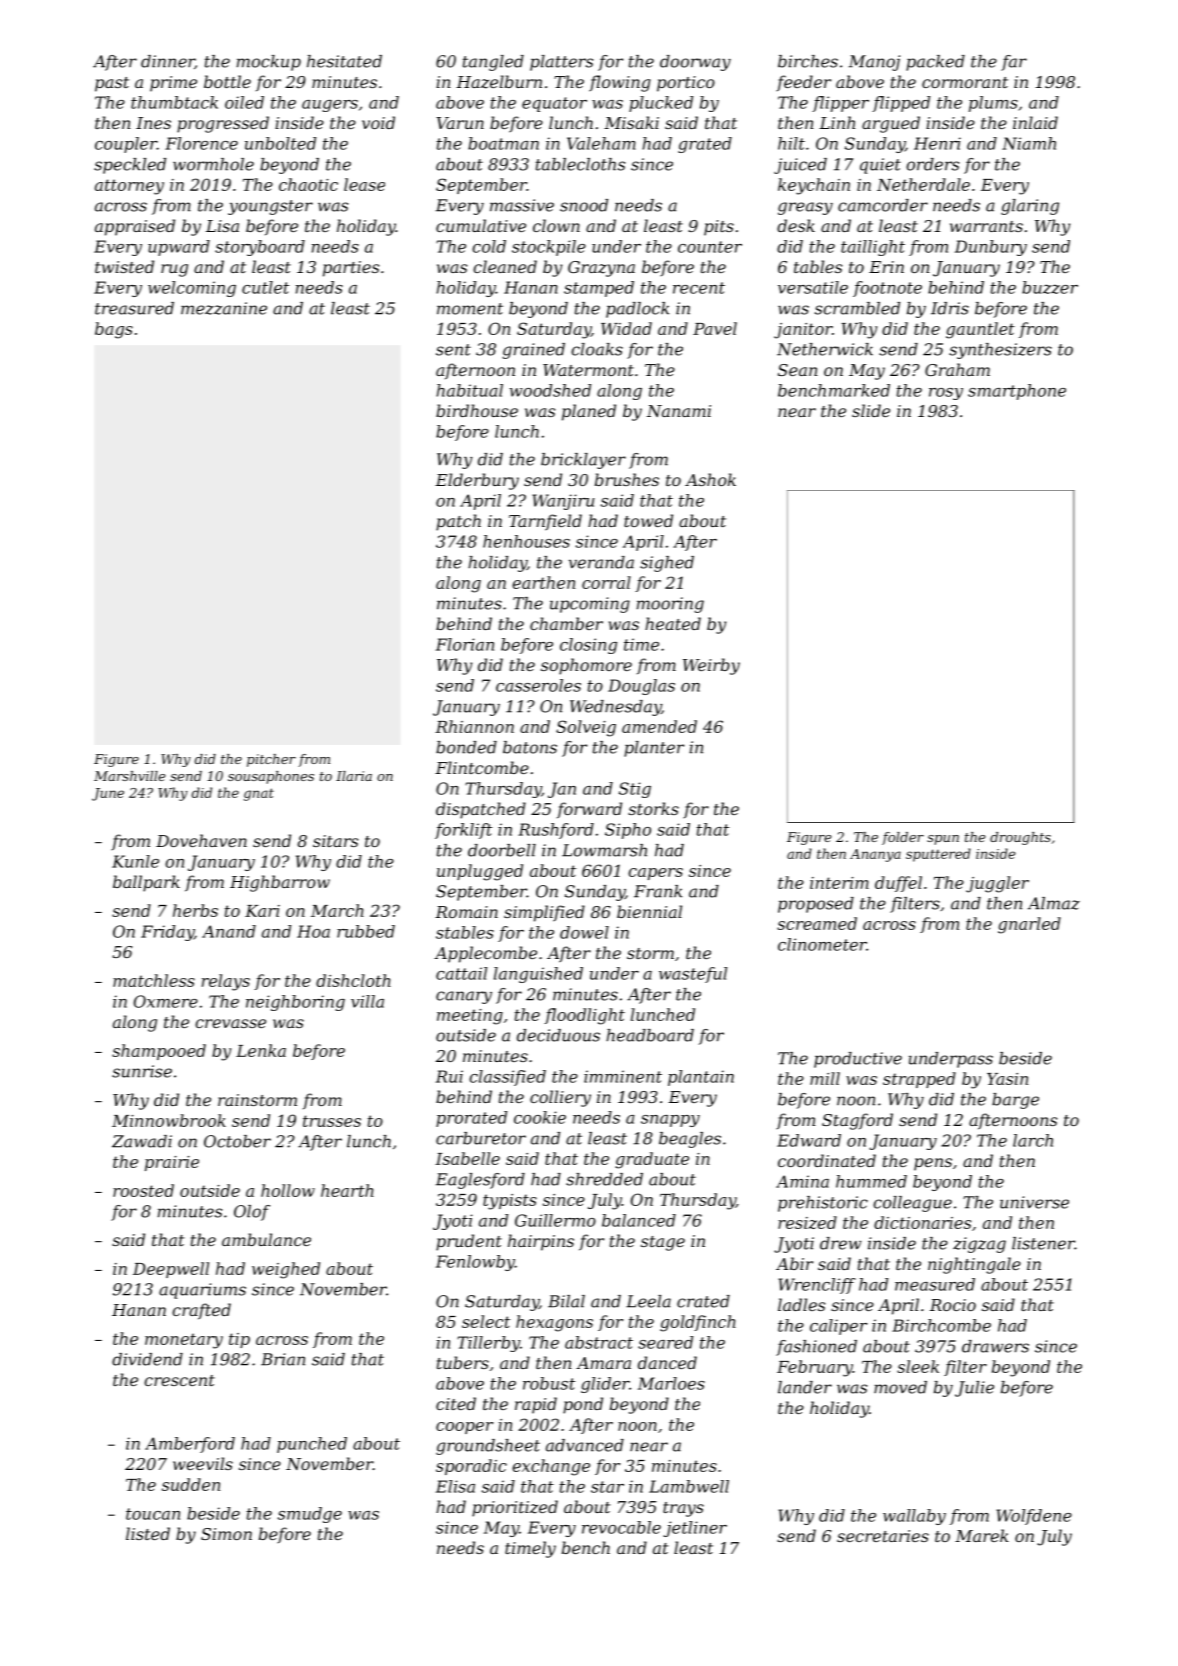 This screenshot has width=1178, height=1666. Describe the element at coordinates (621, 1527) in the screenshot. I see `revocable` at that location.
